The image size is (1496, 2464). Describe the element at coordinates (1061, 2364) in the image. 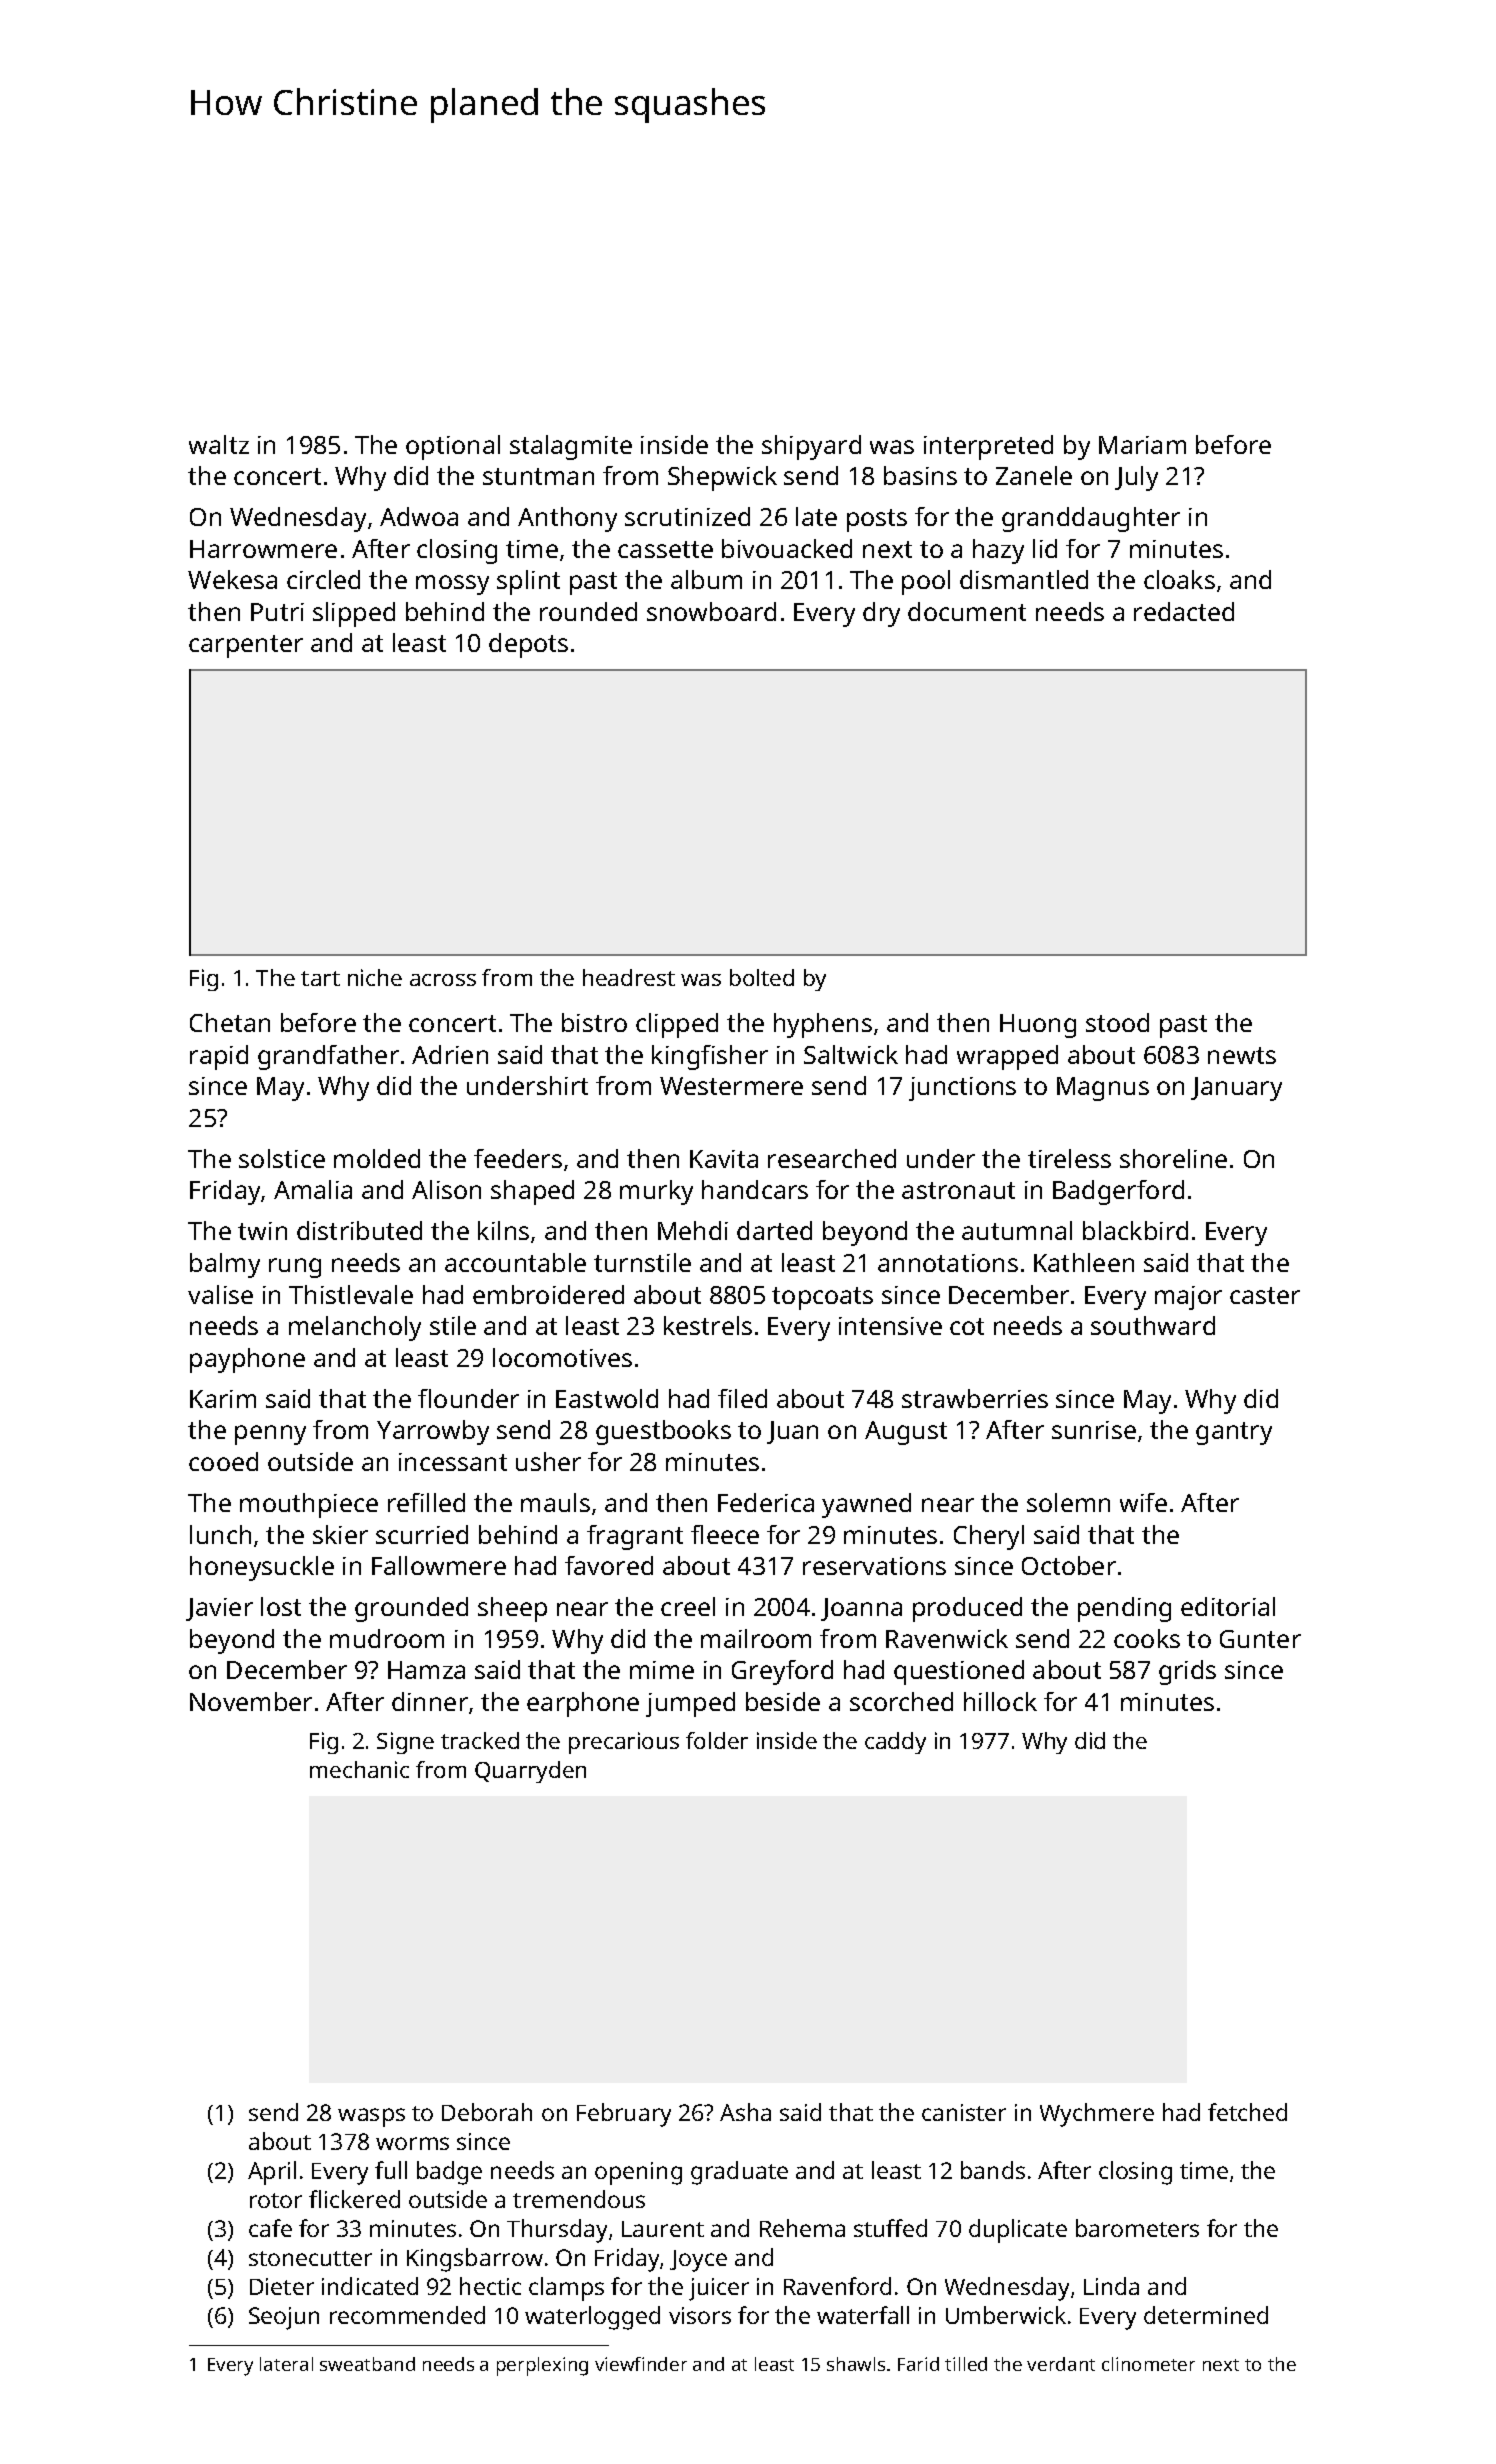

I see `verdant` at that location.
